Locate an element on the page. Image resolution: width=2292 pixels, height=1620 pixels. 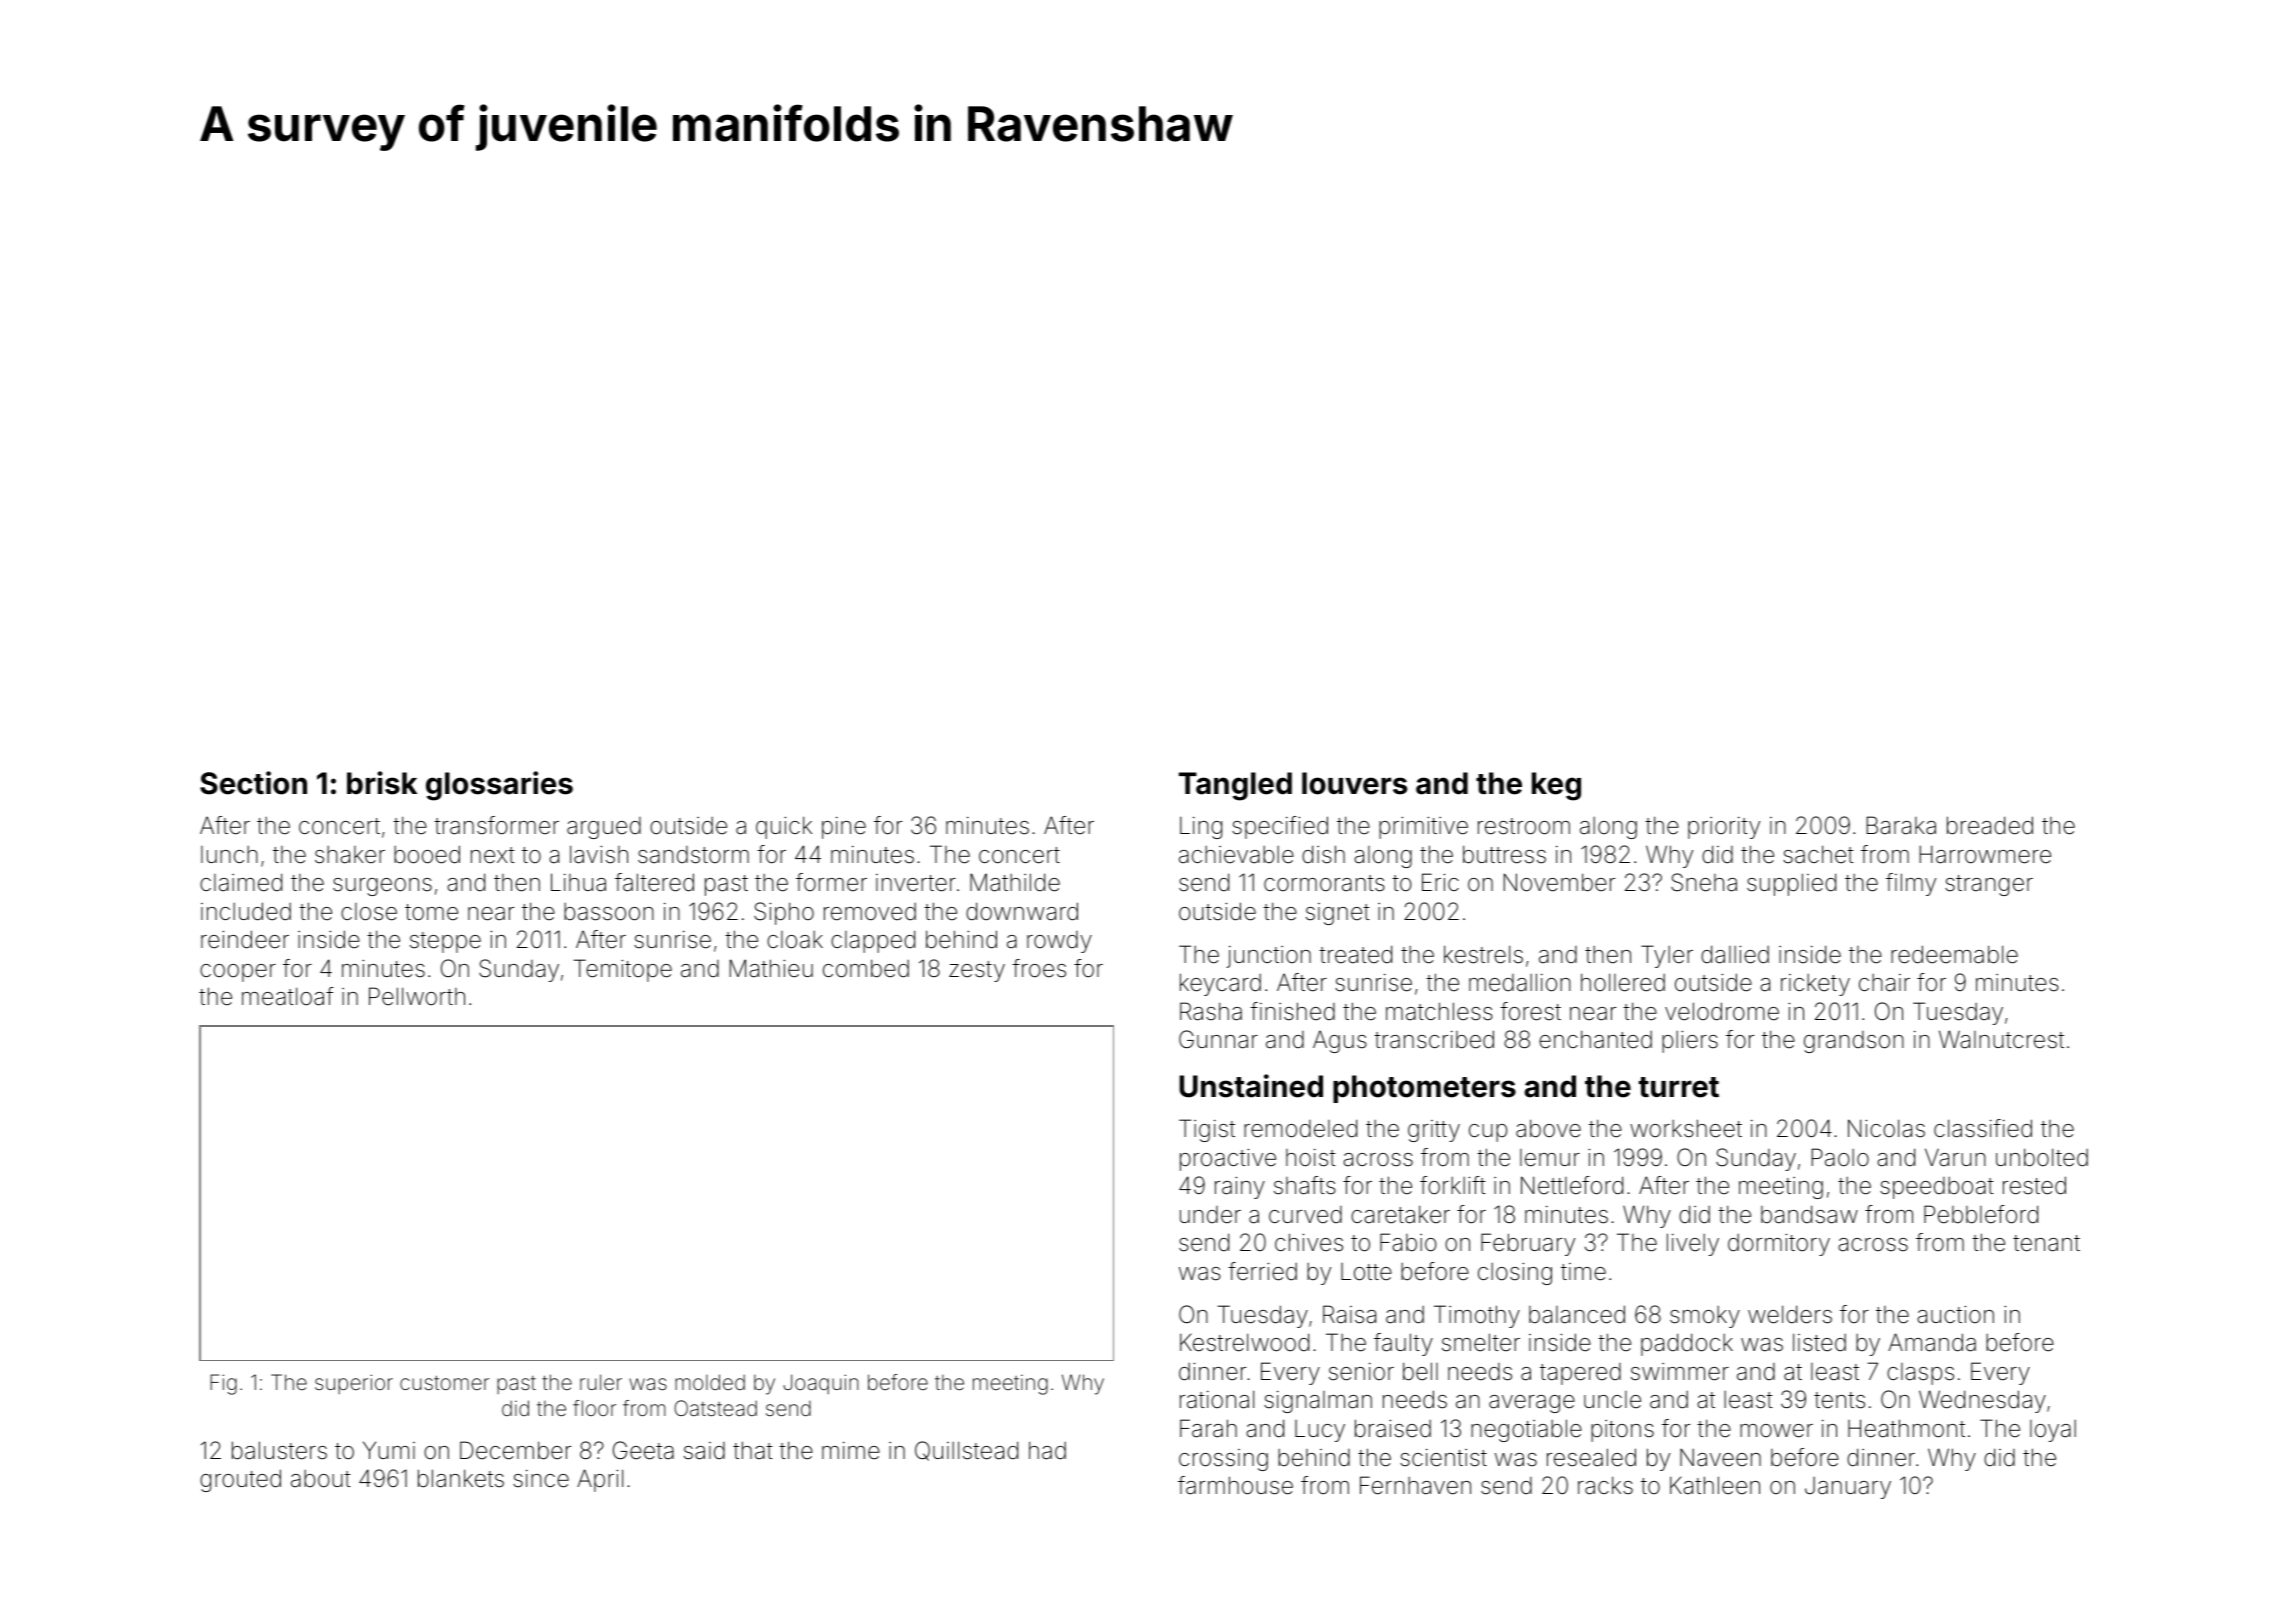
rested is located at coordinates (2034, 1185).
